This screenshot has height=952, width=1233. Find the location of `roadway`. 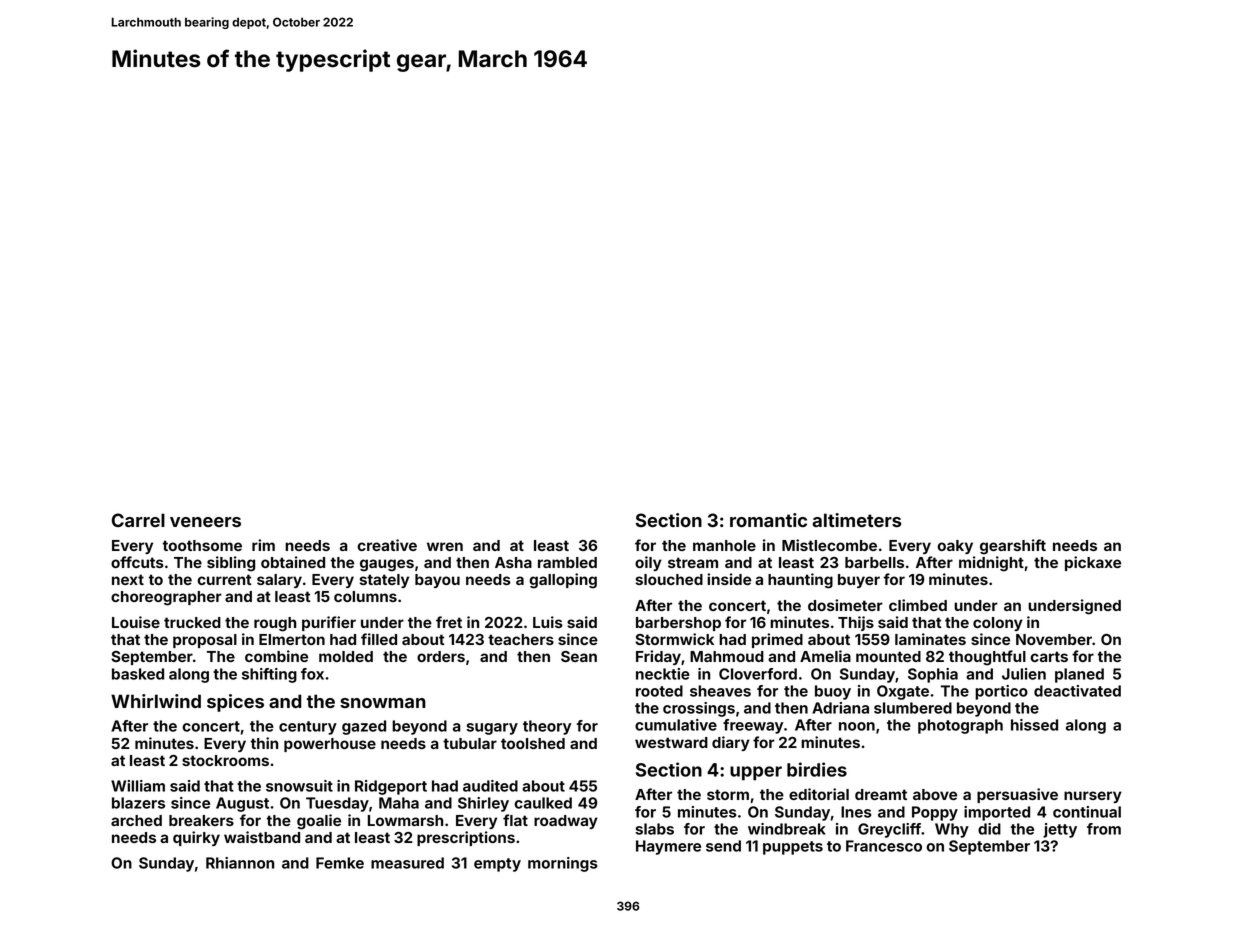

roadway is located at coordinates (566, 822).
